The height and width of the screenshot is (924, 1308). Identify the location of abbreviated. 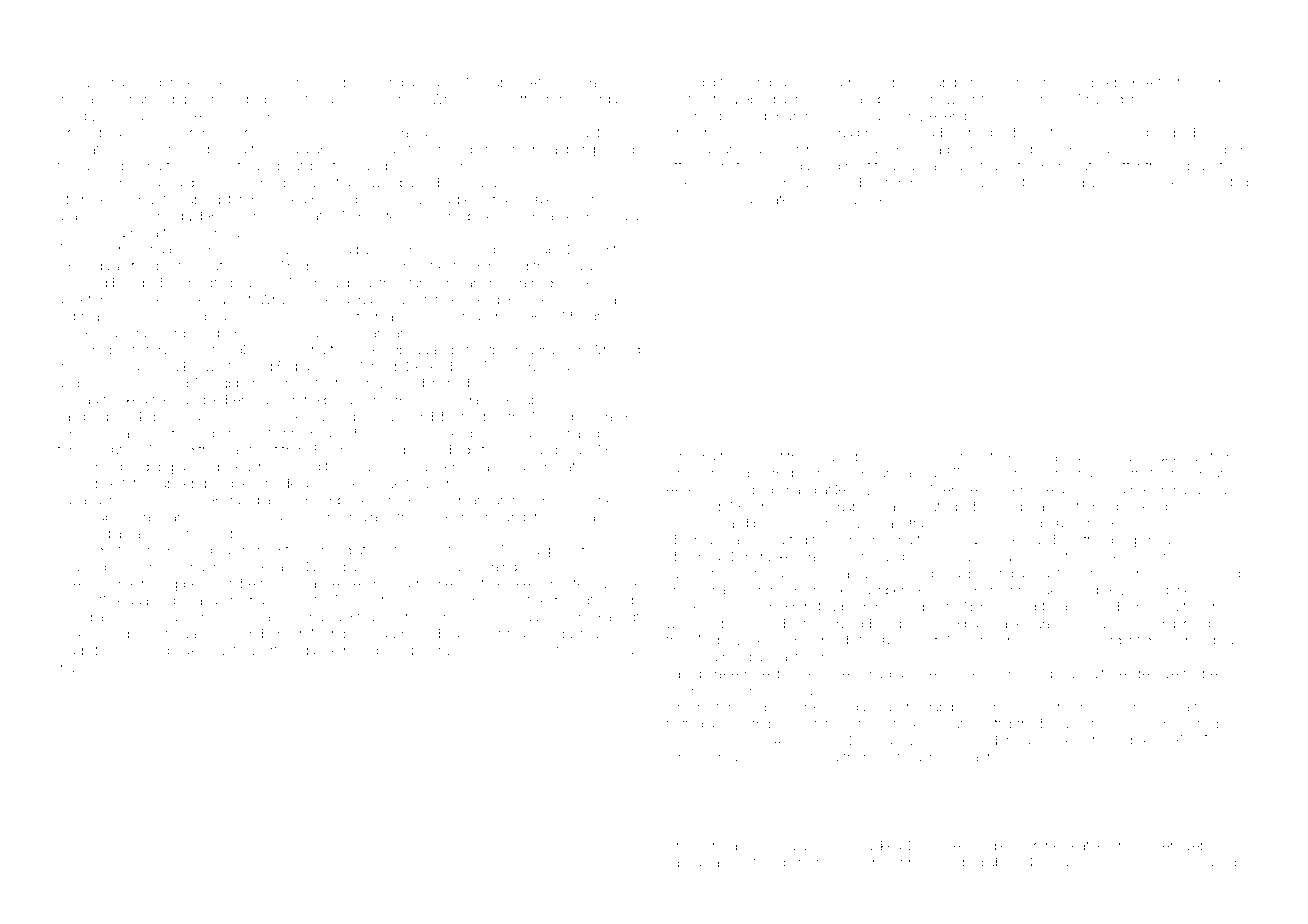
(1193, 456).
